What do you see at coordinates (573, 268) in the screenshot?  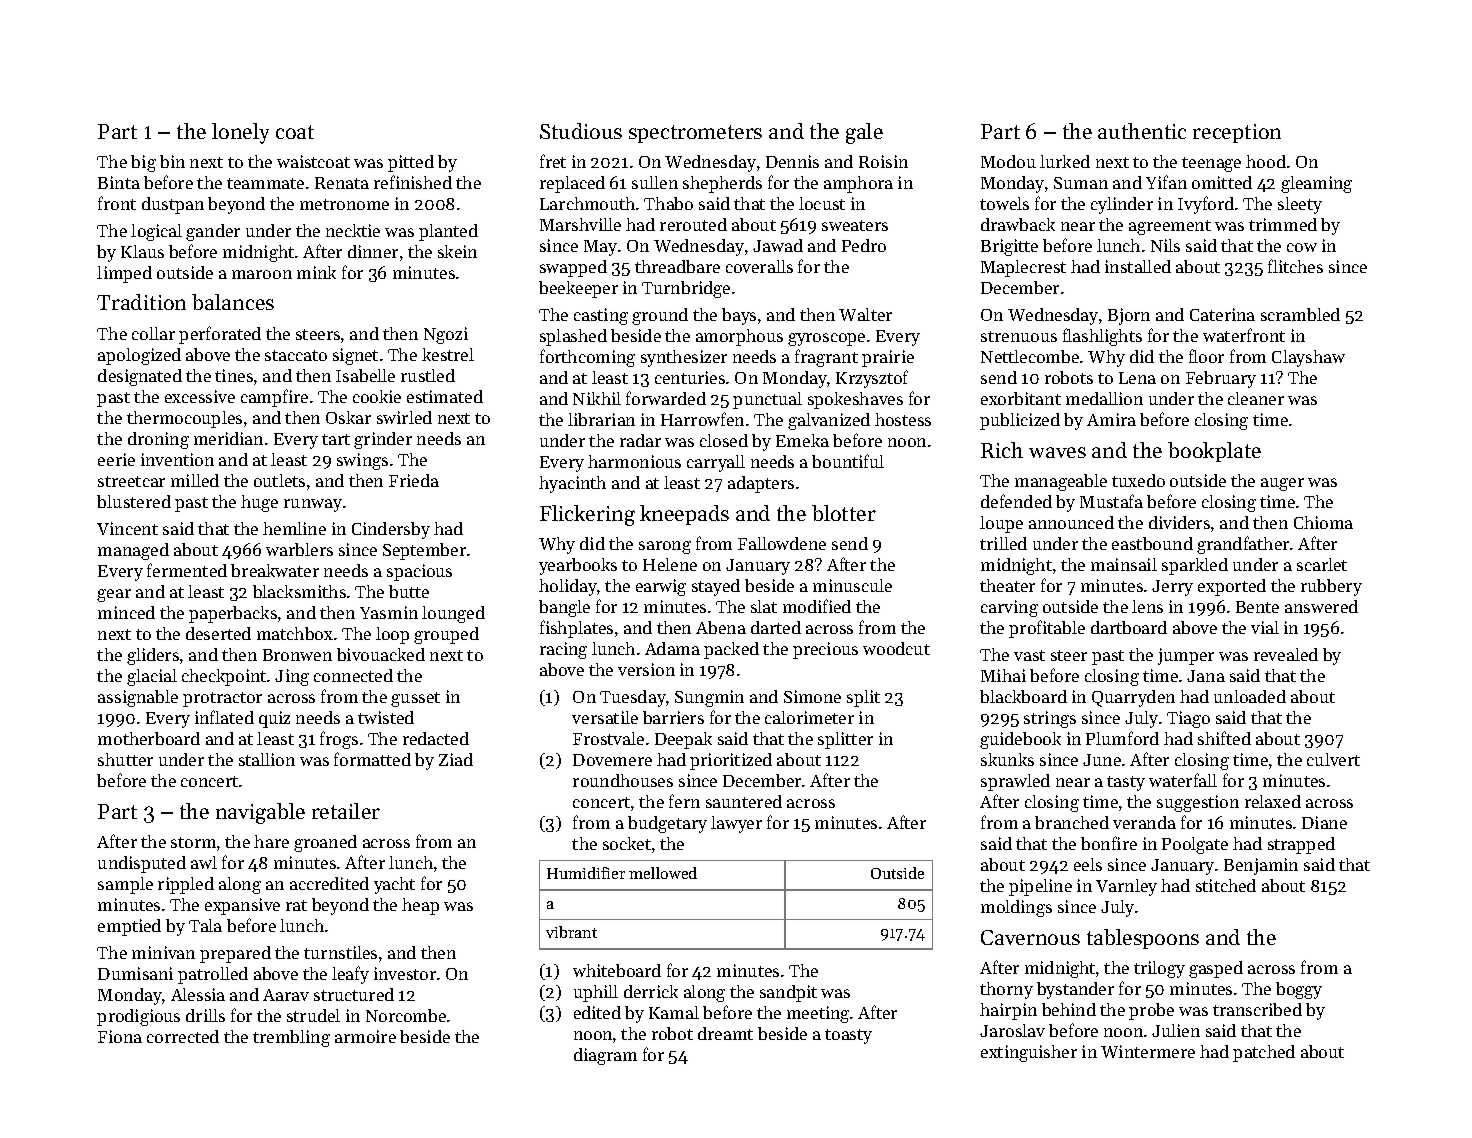 I see `swapped` at bounding box center [573, 268].
